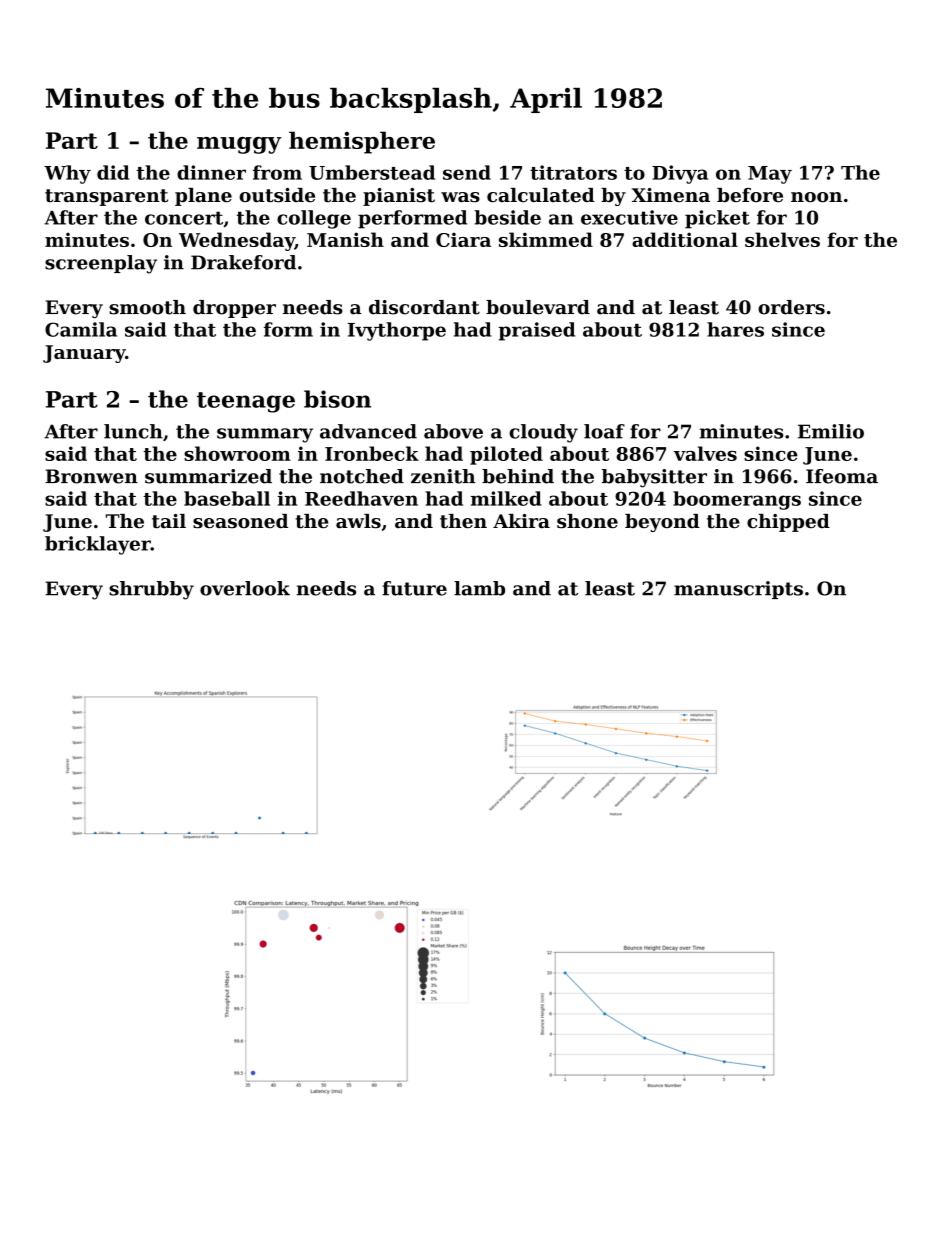 Image resolution: width=952 pixels, height=1233 pixels. What do you see at coordinates (738, 590) in the page?
I see `manuscripts` at bounding box center [738, 590].
